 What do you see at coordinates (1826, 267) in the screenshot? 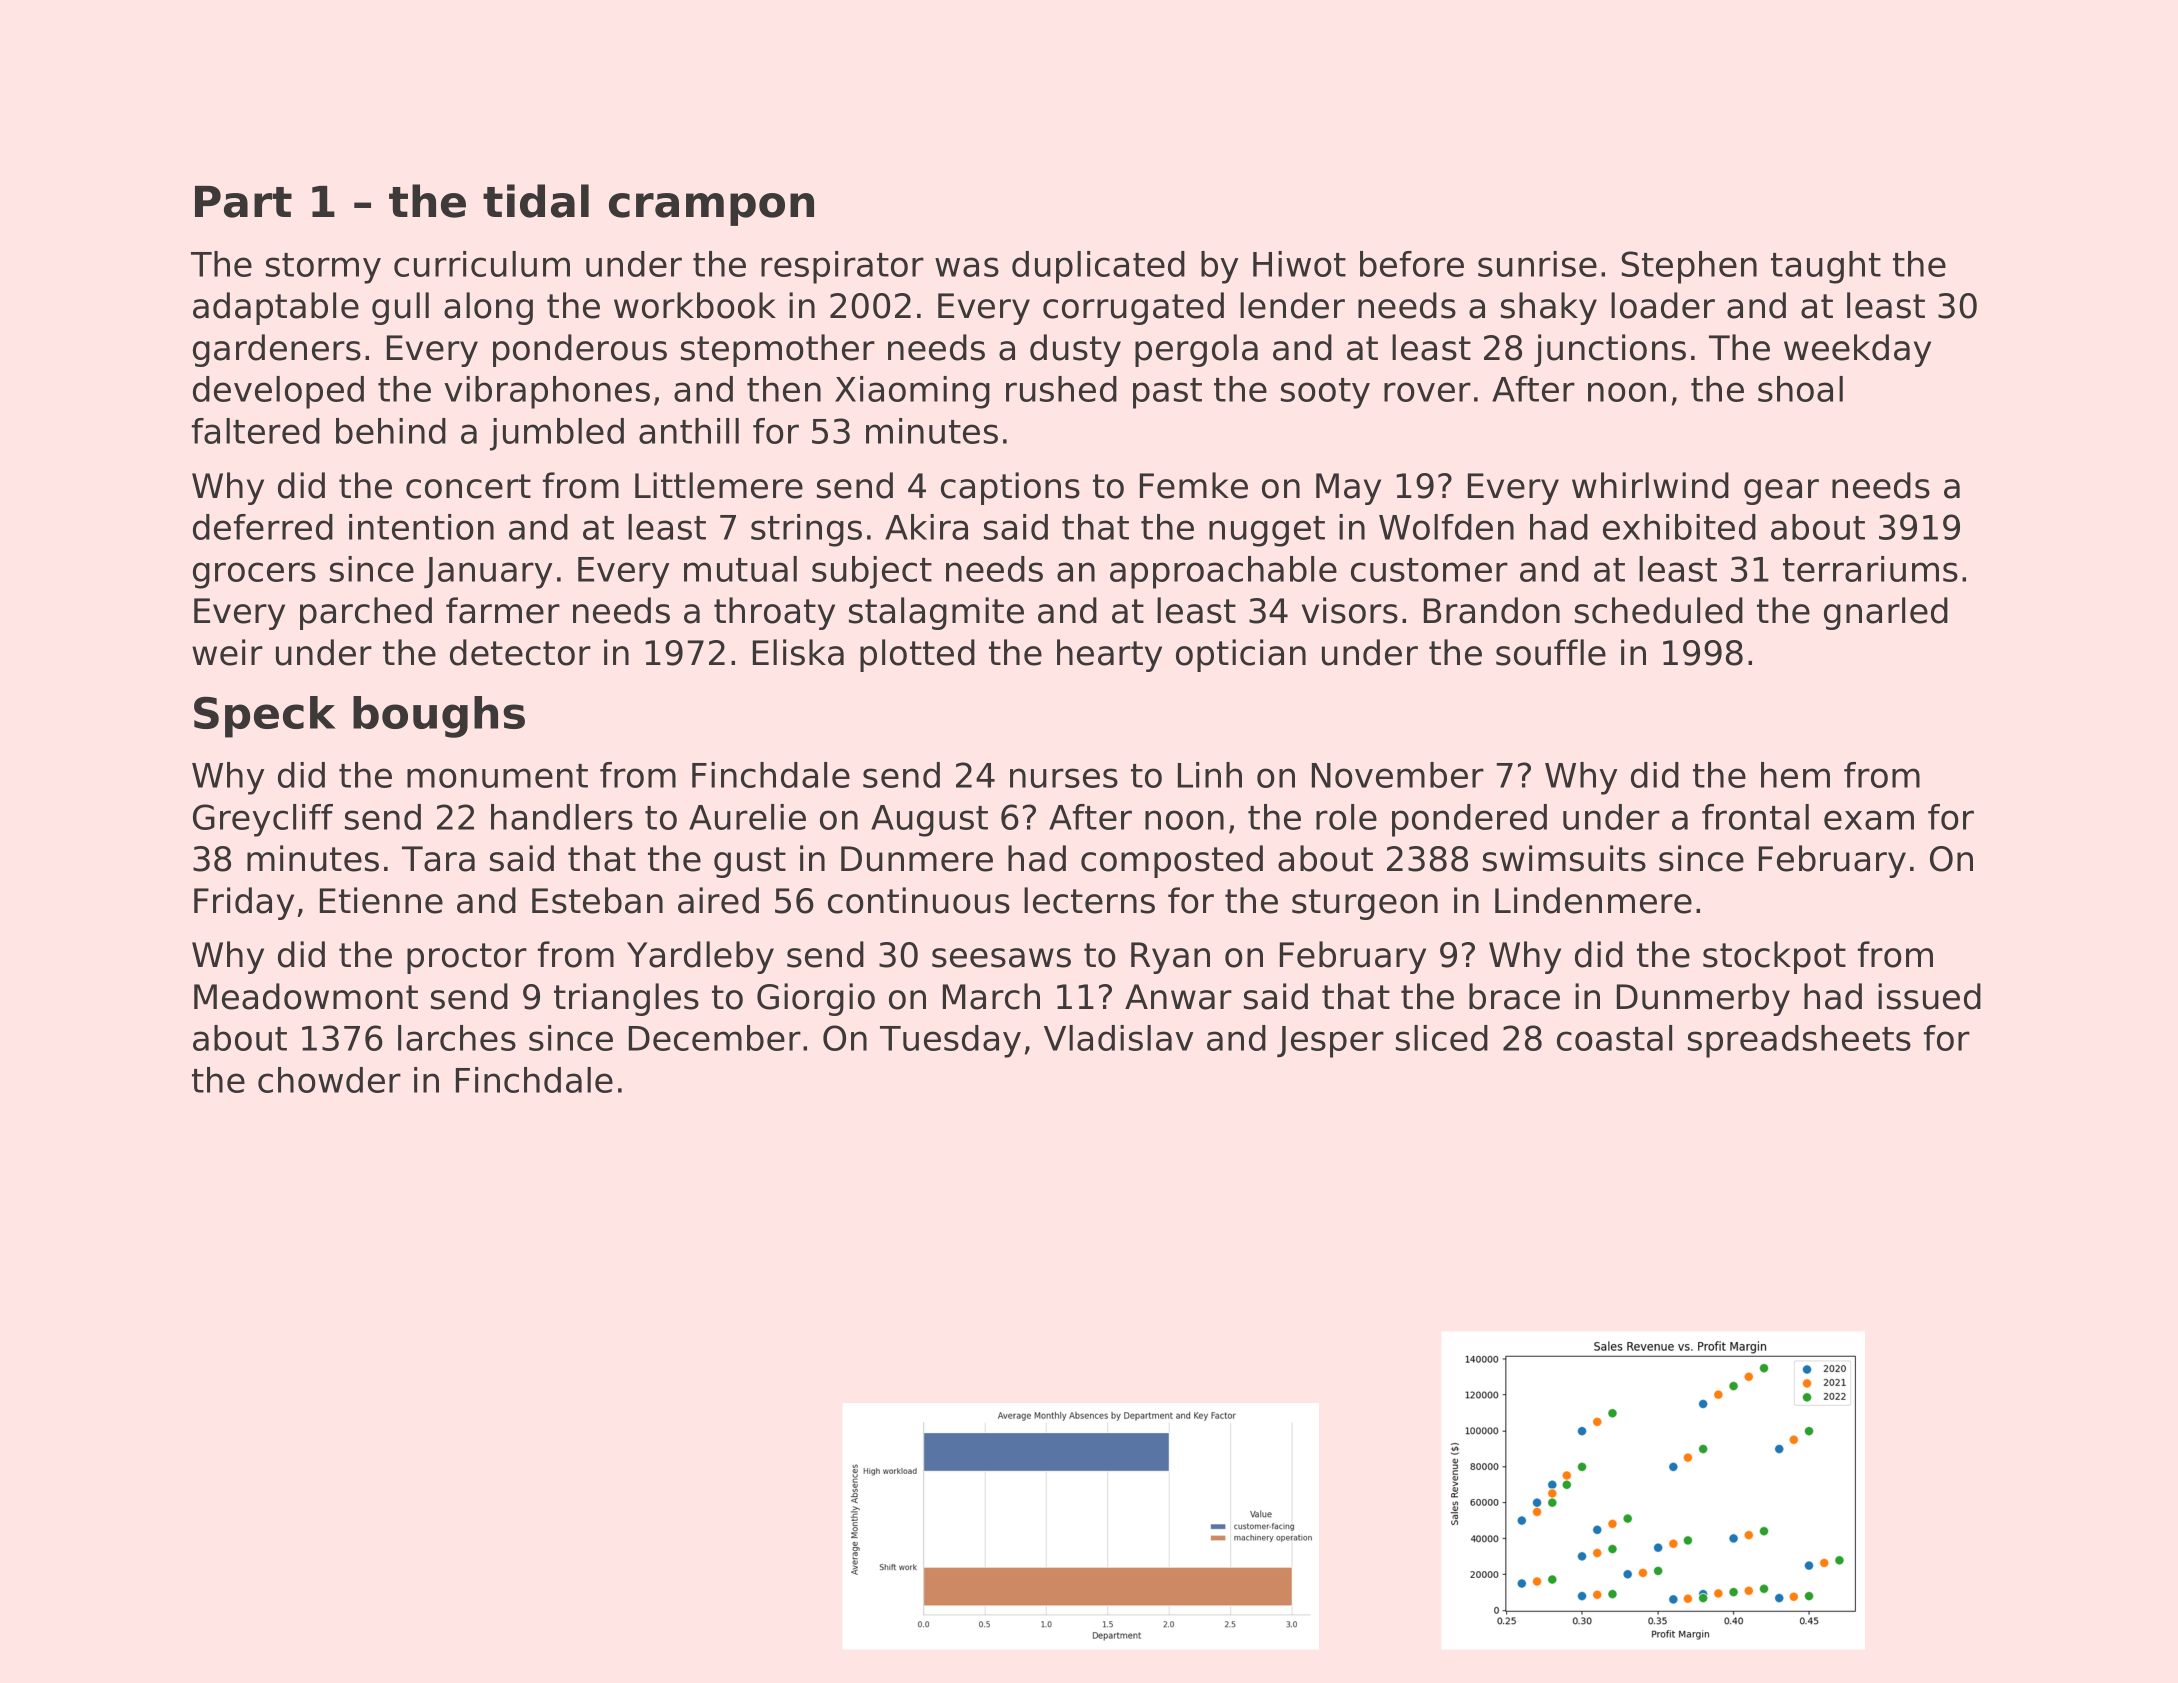
I see `taught` at bounding box center [1826, 267].
